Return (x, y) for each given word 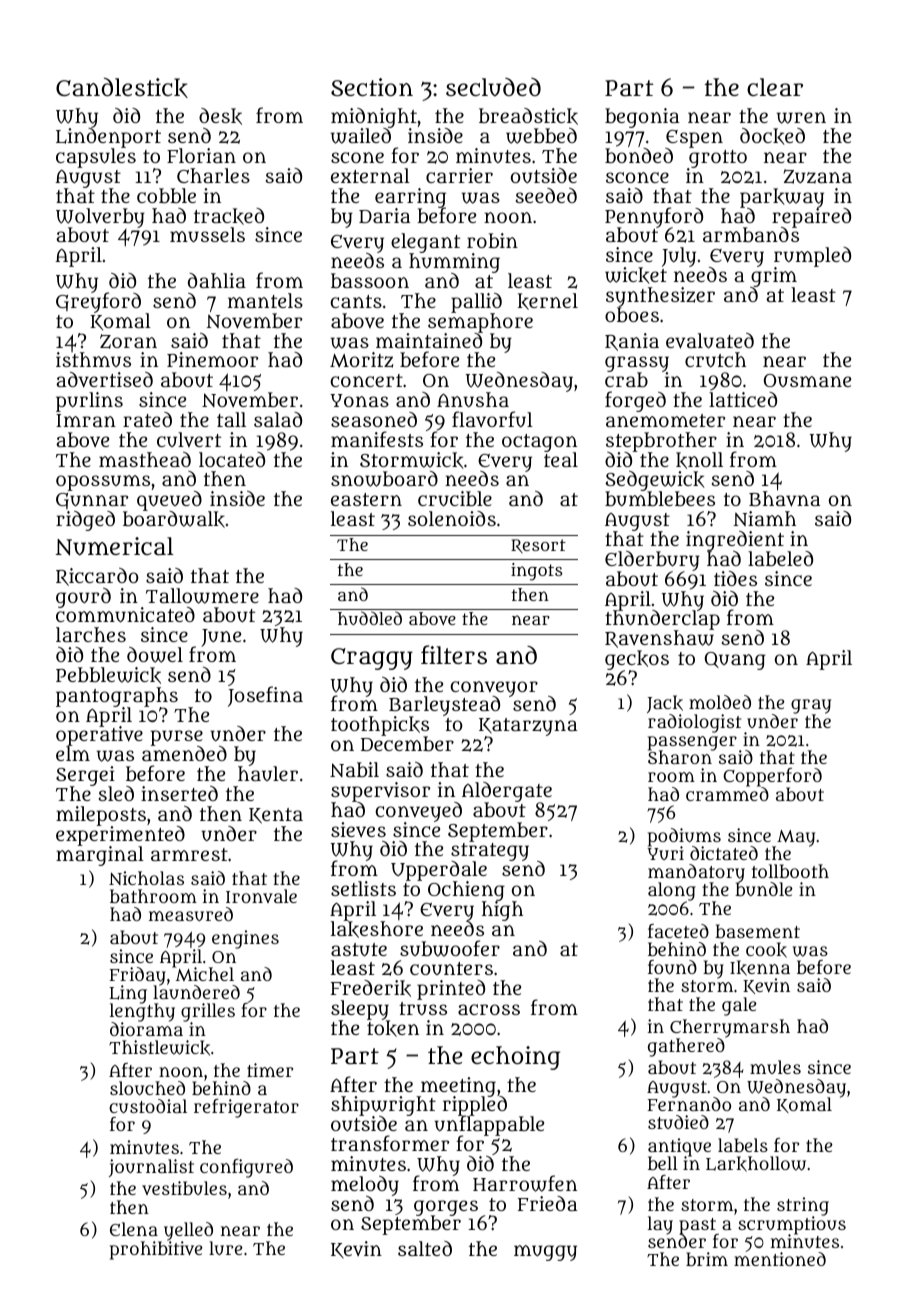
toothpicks (380, 726)
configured (246, 1168)
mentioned (780, 1259)
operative (99, 737)
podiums (684, 837)
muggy (545, 1253)
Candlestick (122, 87)
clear (775, 87)
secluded (493, 87)
